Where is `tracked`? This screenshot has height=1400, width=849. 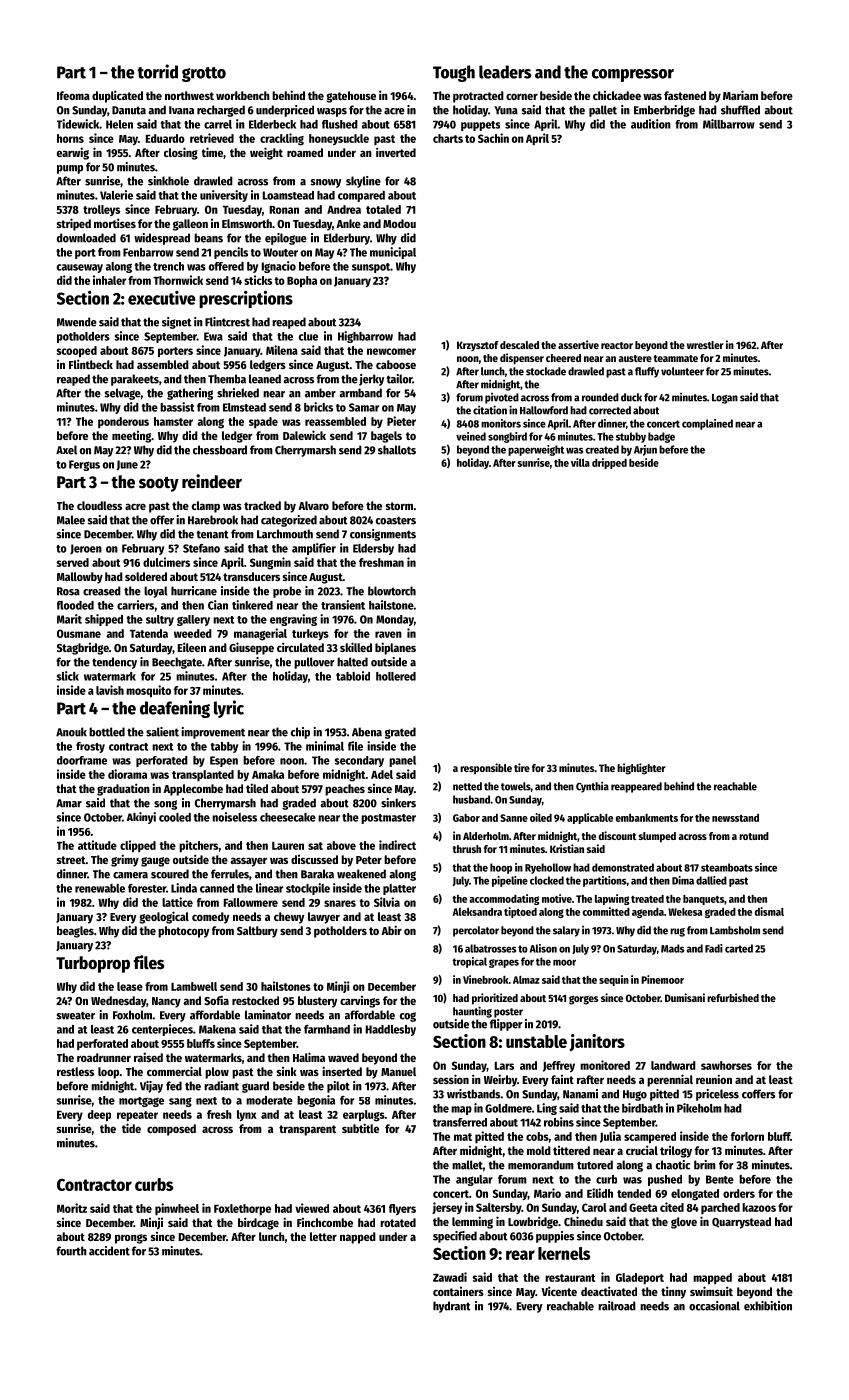 tracked is located at coordinates (262, 505).
